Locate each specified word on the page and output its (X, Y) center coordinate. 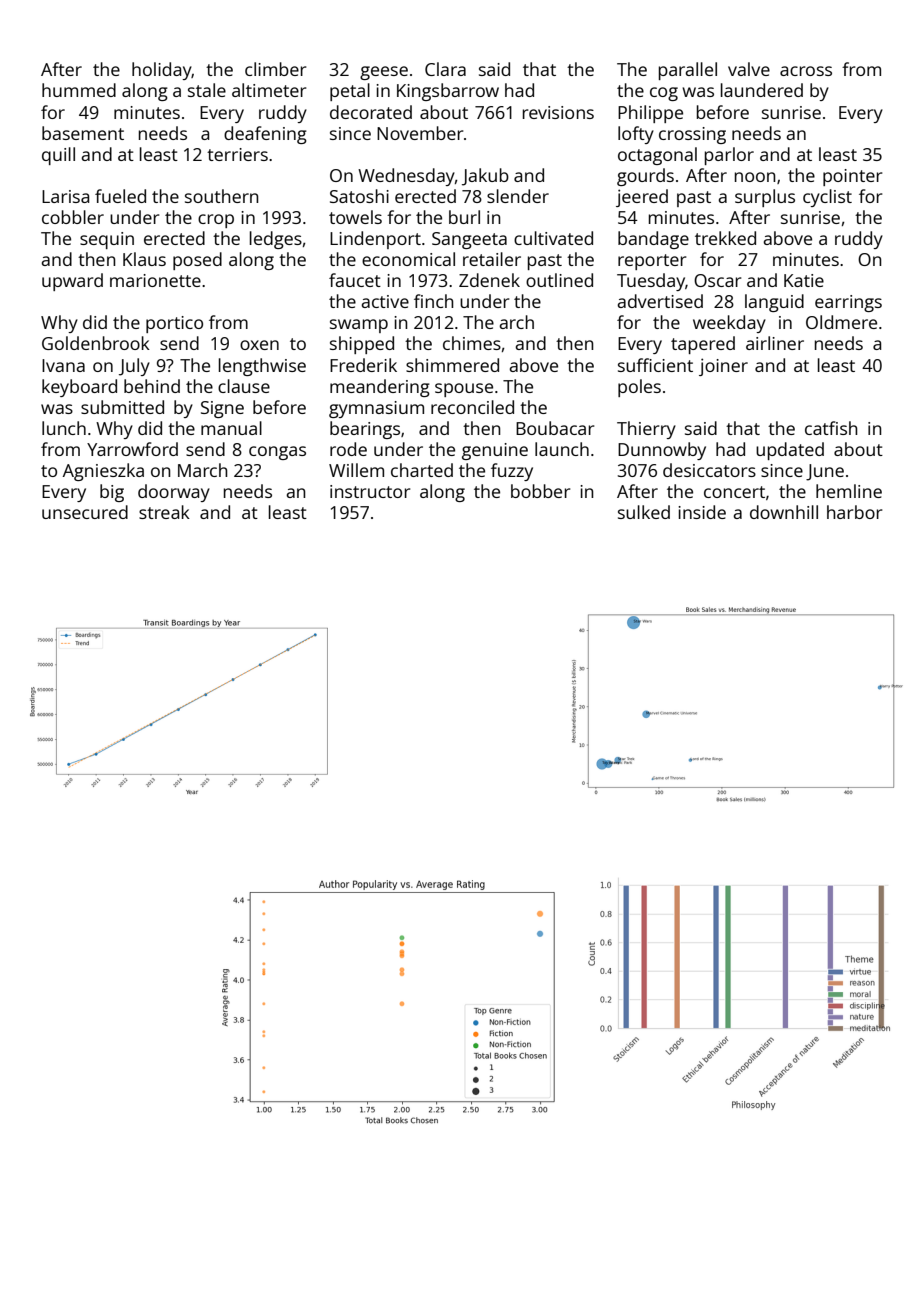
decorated (371, 112)
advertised (660, 301)
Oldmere (841, 322)
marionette (155, 280)
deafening (265, 135)
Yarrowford (132, 449)
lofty (636, 135)
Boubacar (555, 428)
